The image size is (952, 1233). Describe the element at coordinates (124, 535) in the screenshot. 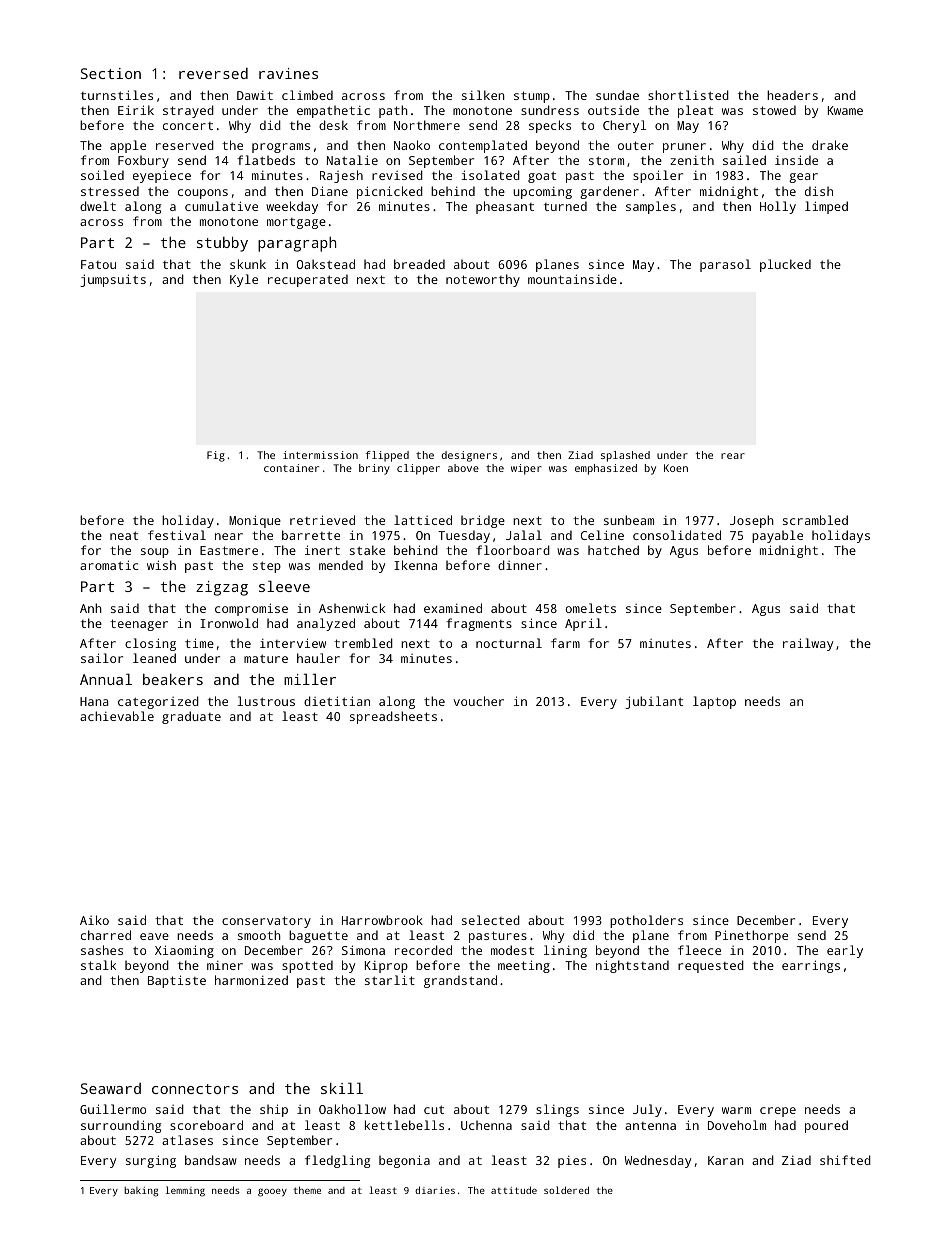

I see `neat` at that location.
